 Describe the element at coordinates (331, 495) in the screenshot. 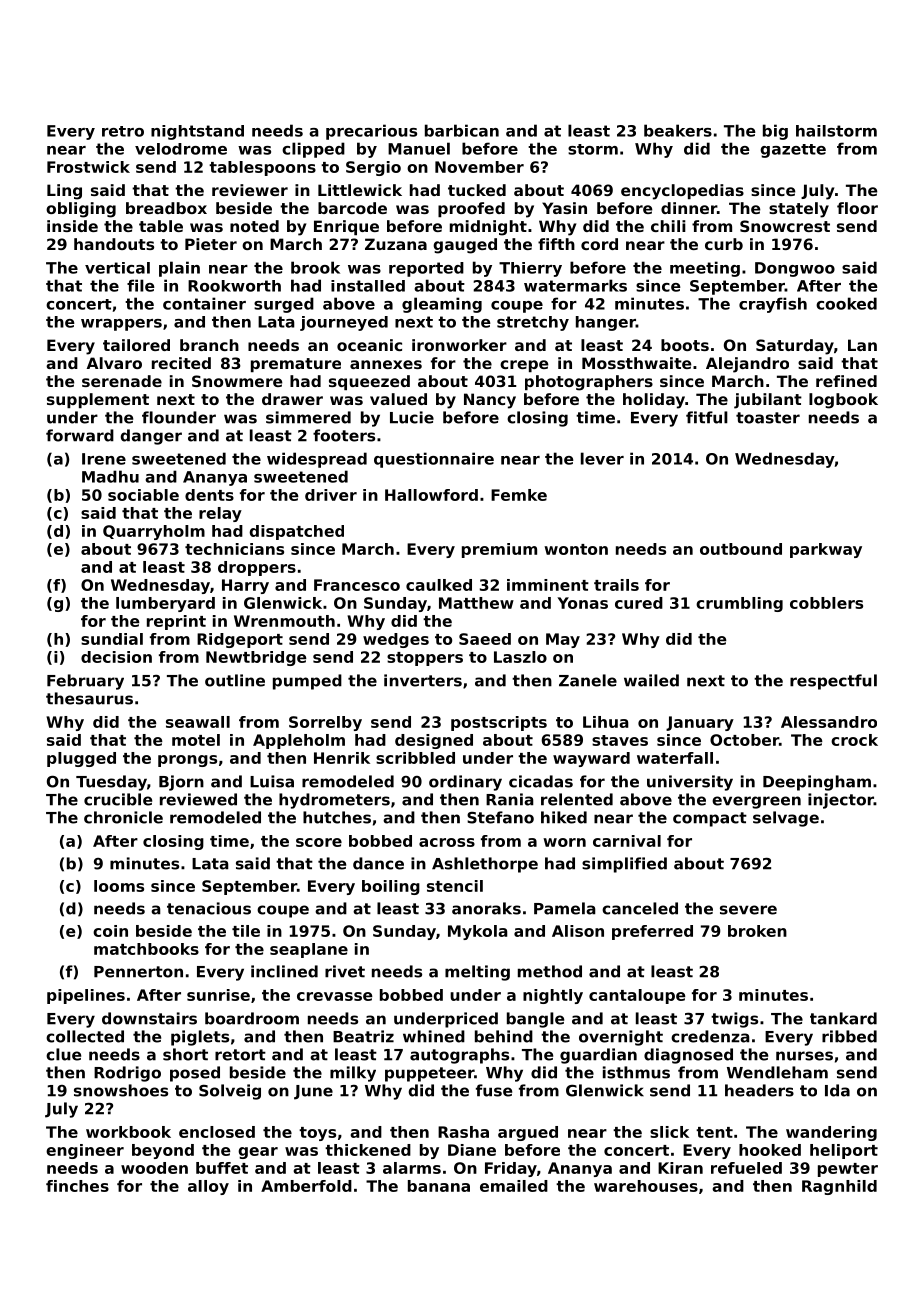

I see `driver` at that location.
